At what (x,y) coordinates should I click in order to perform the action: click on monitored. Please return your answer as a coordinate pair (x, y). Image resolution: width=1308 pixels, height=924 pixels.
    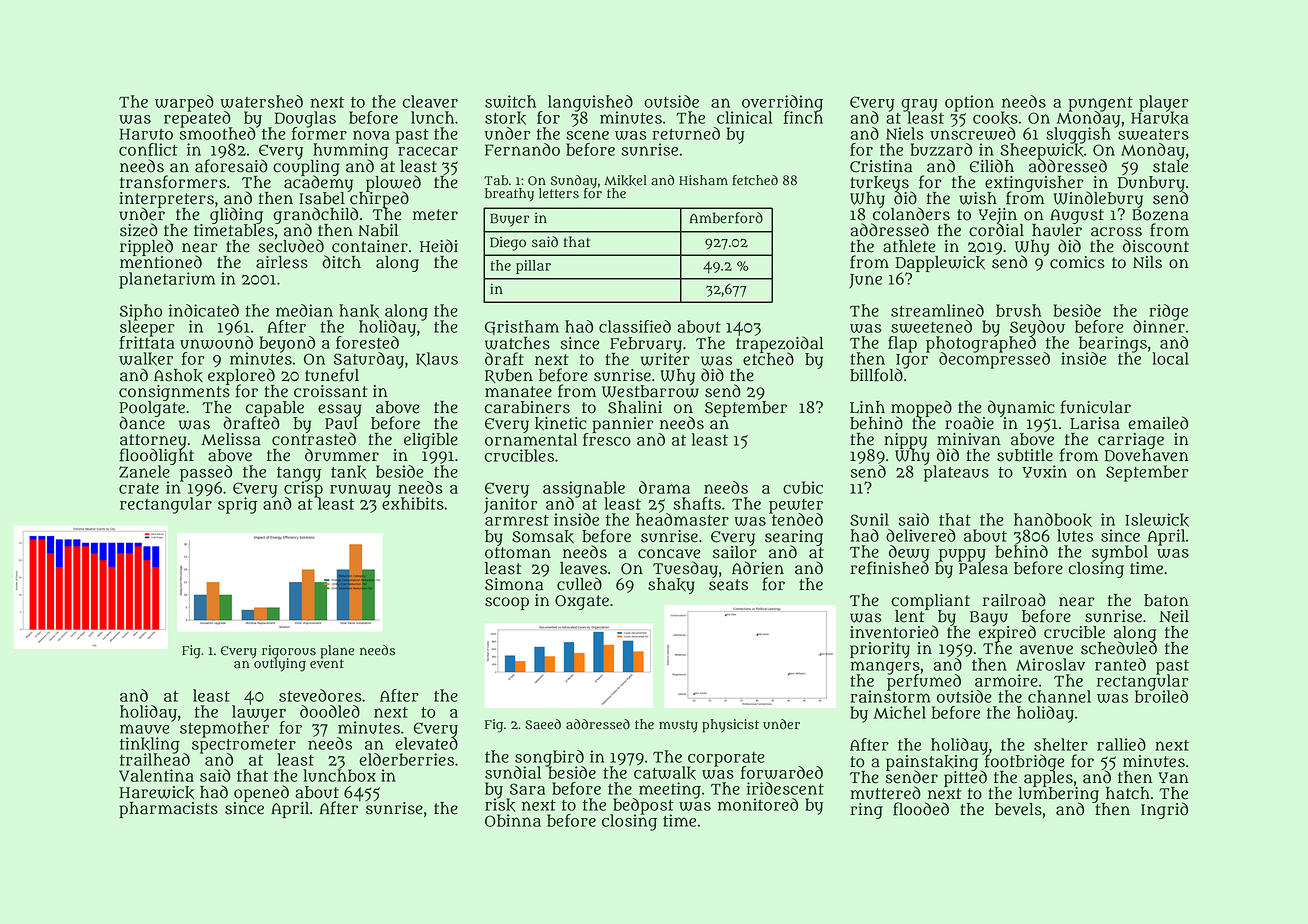
    Looking at the image, I should click on (758, 804).
